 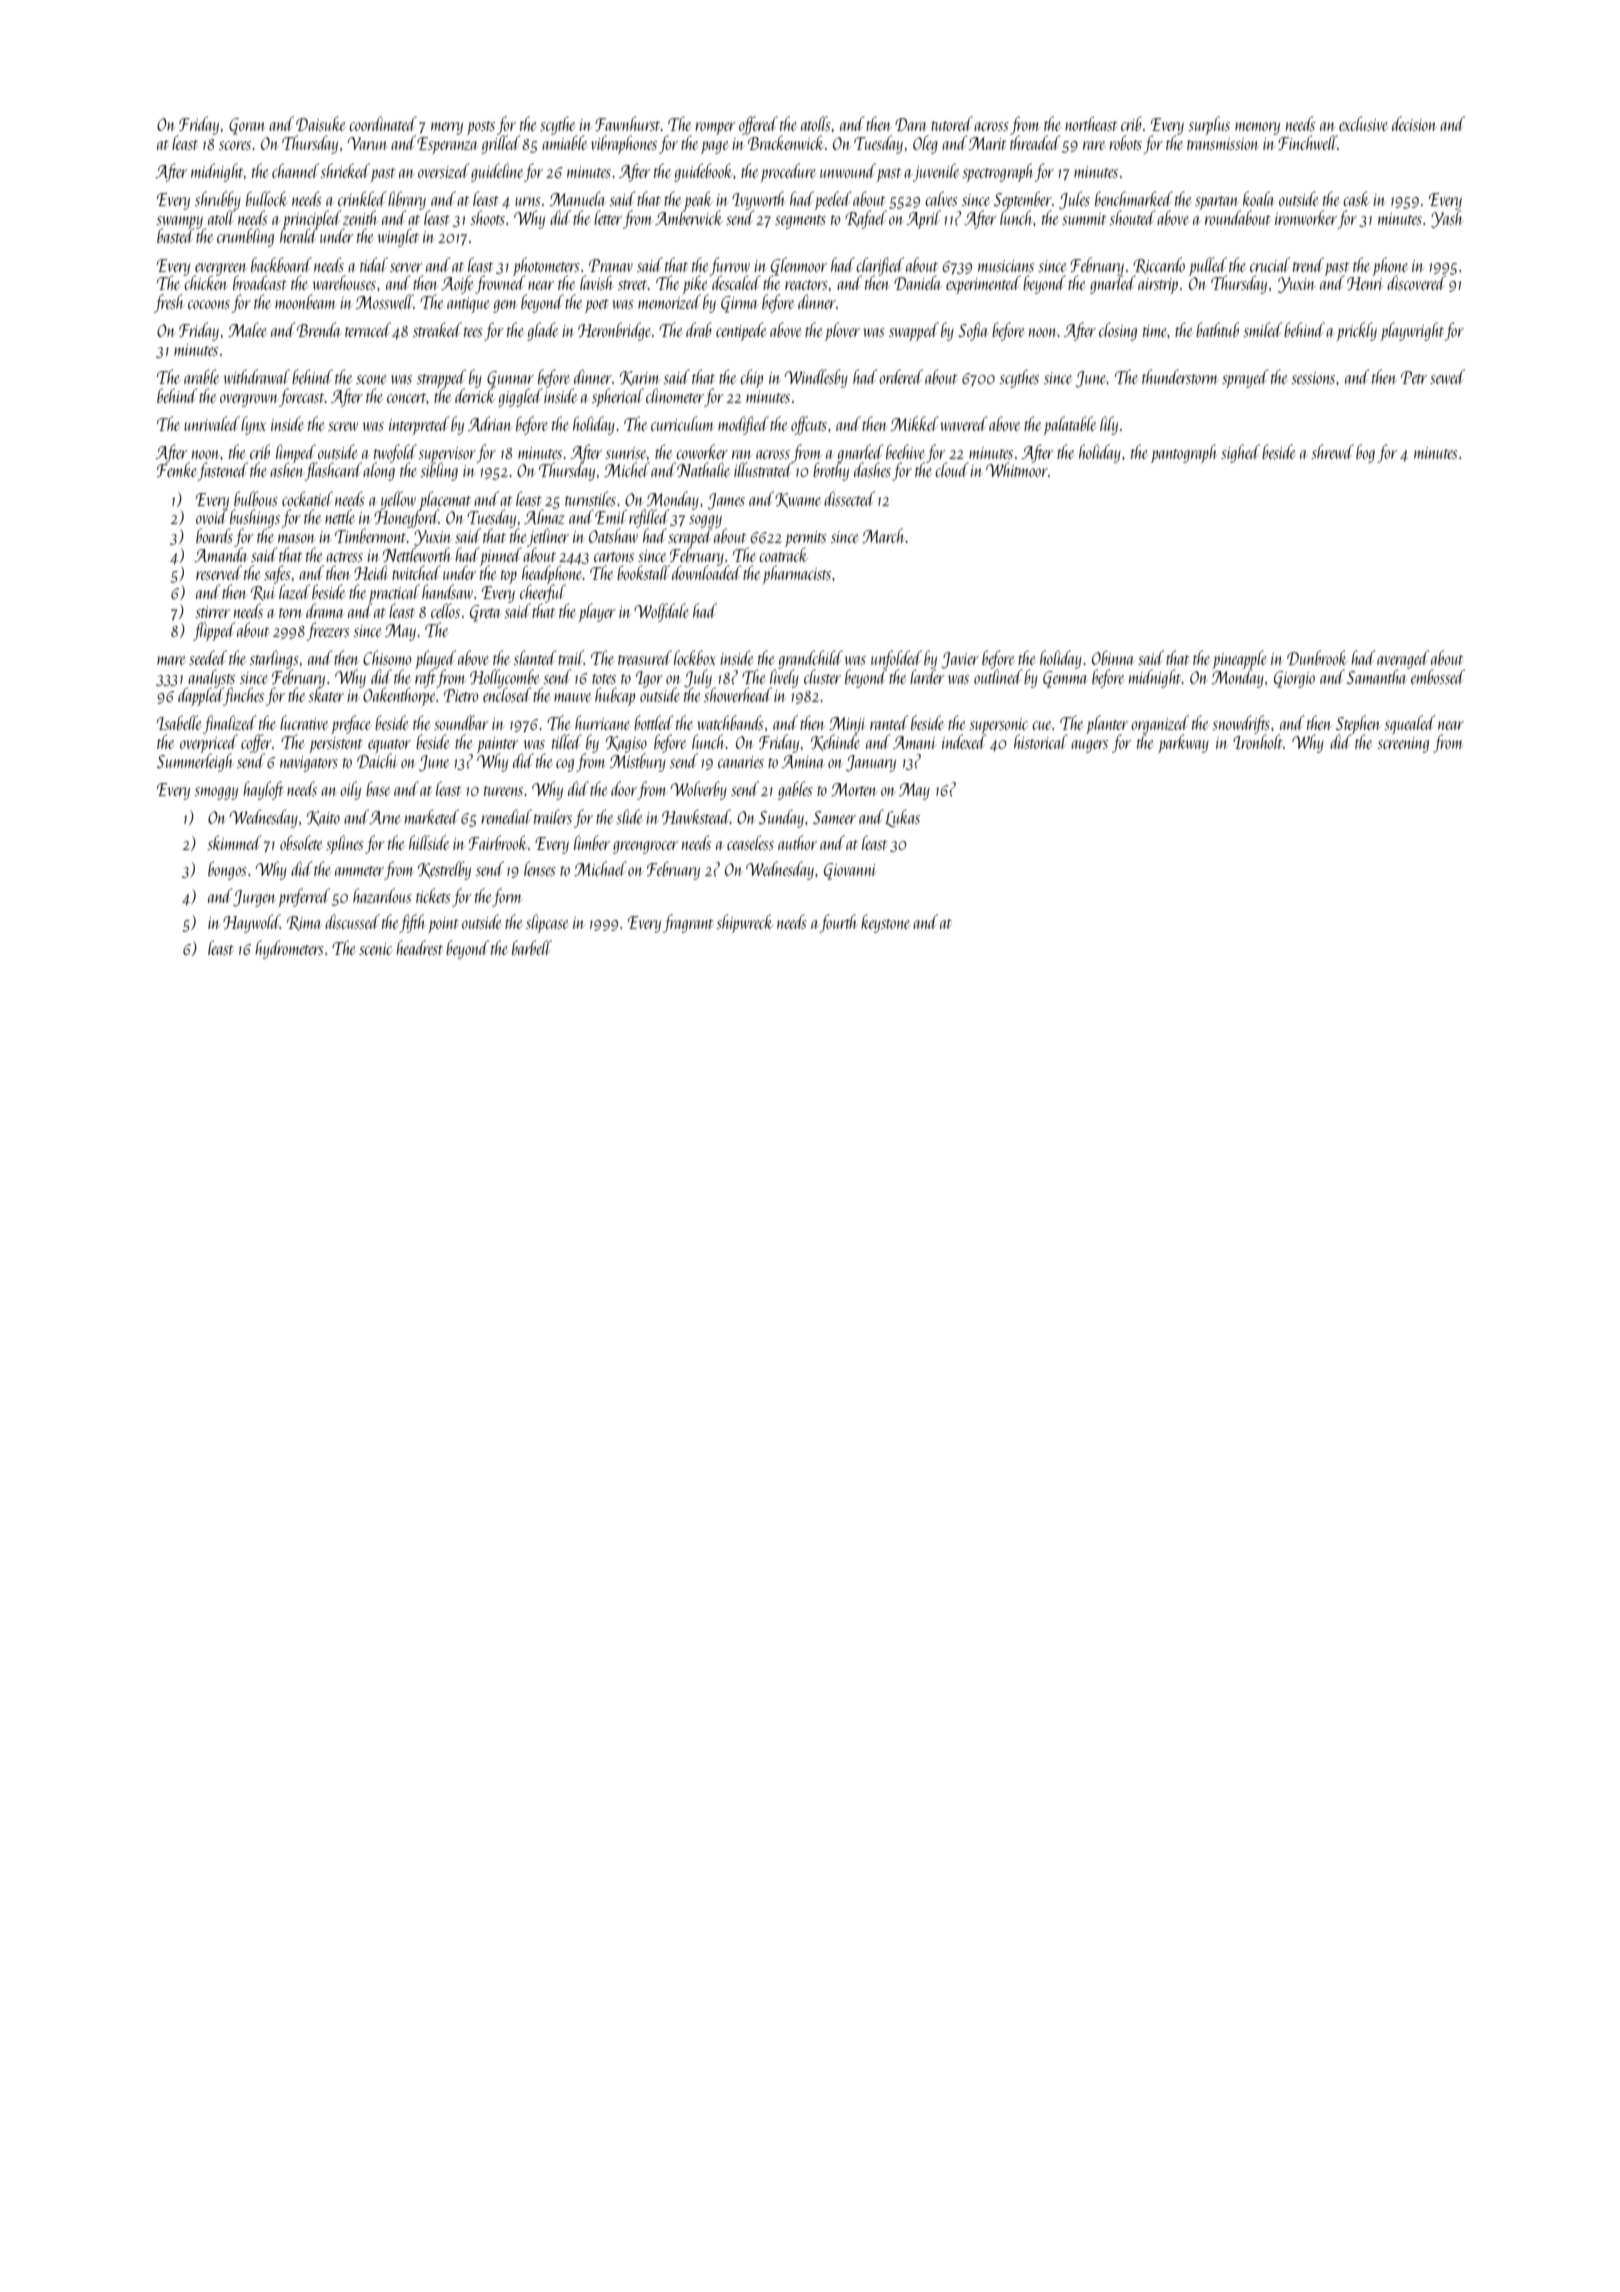 I want to click on unrivaled, so click(x=212, y=423).
